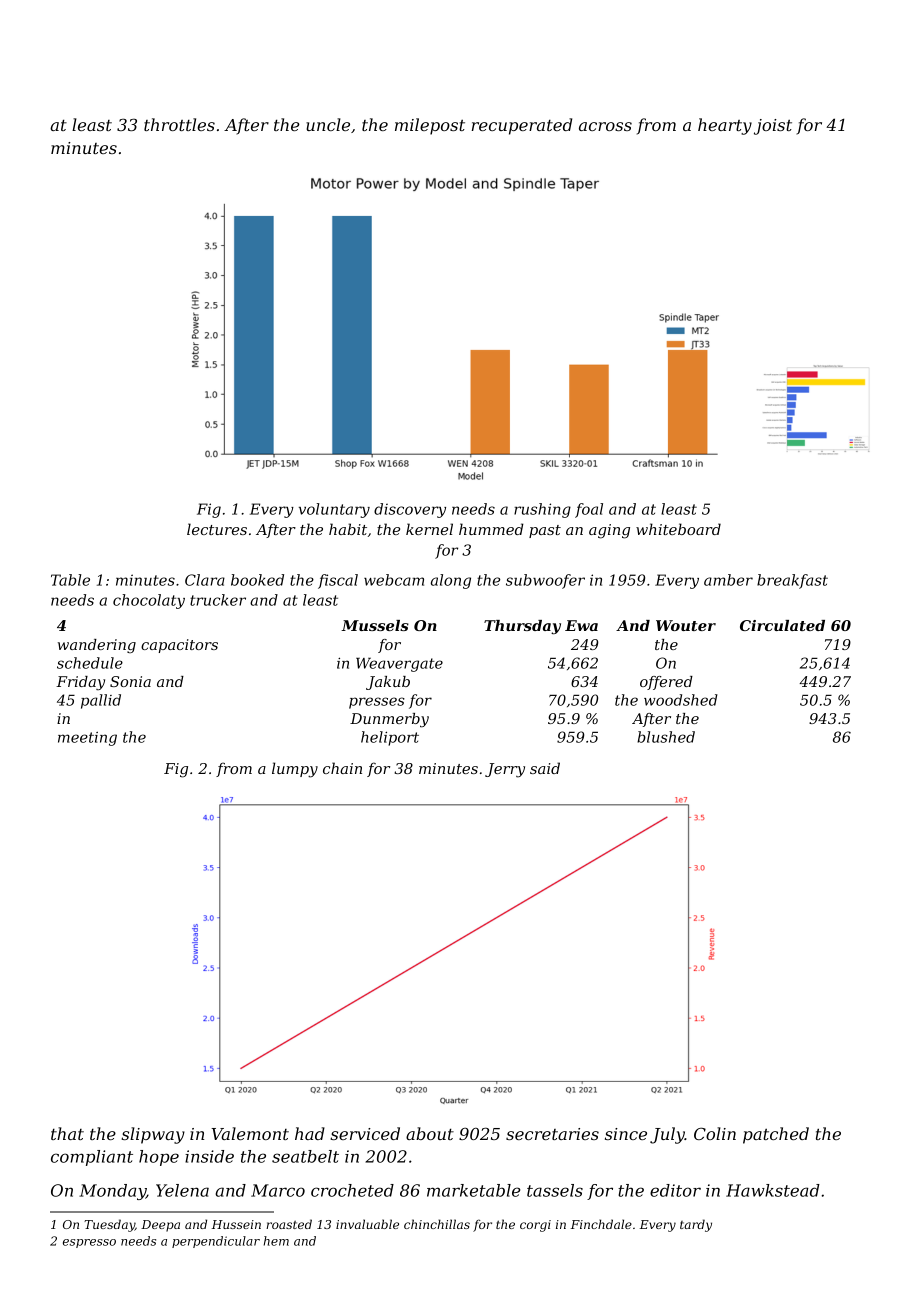 This screenshot has height=1316, width=908. Describe the element at coordinates (365, 1133) in the screenshot. I see `serviced` at that location.
